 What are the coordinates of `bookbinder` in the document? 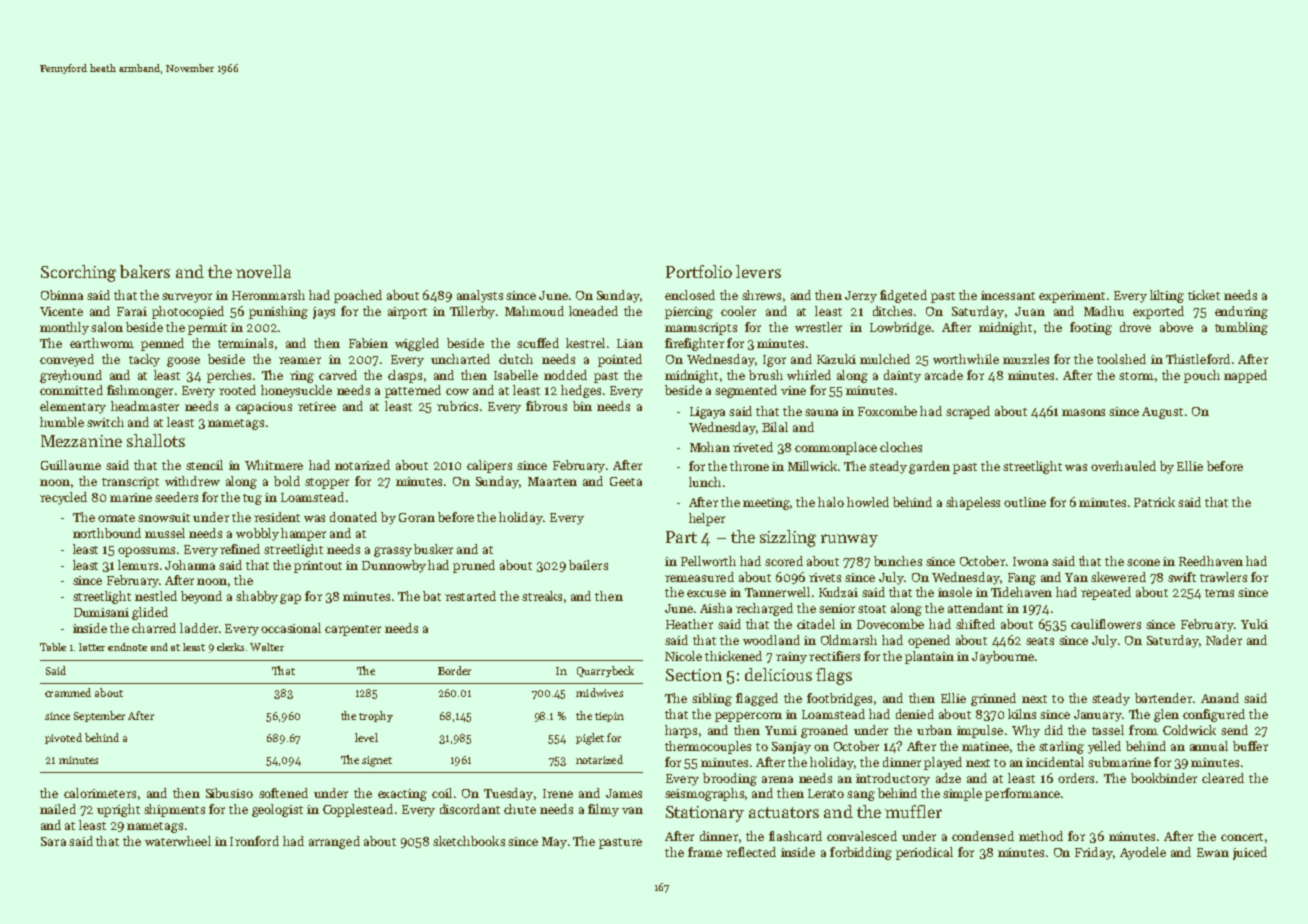 It's located at (1164, 778).
